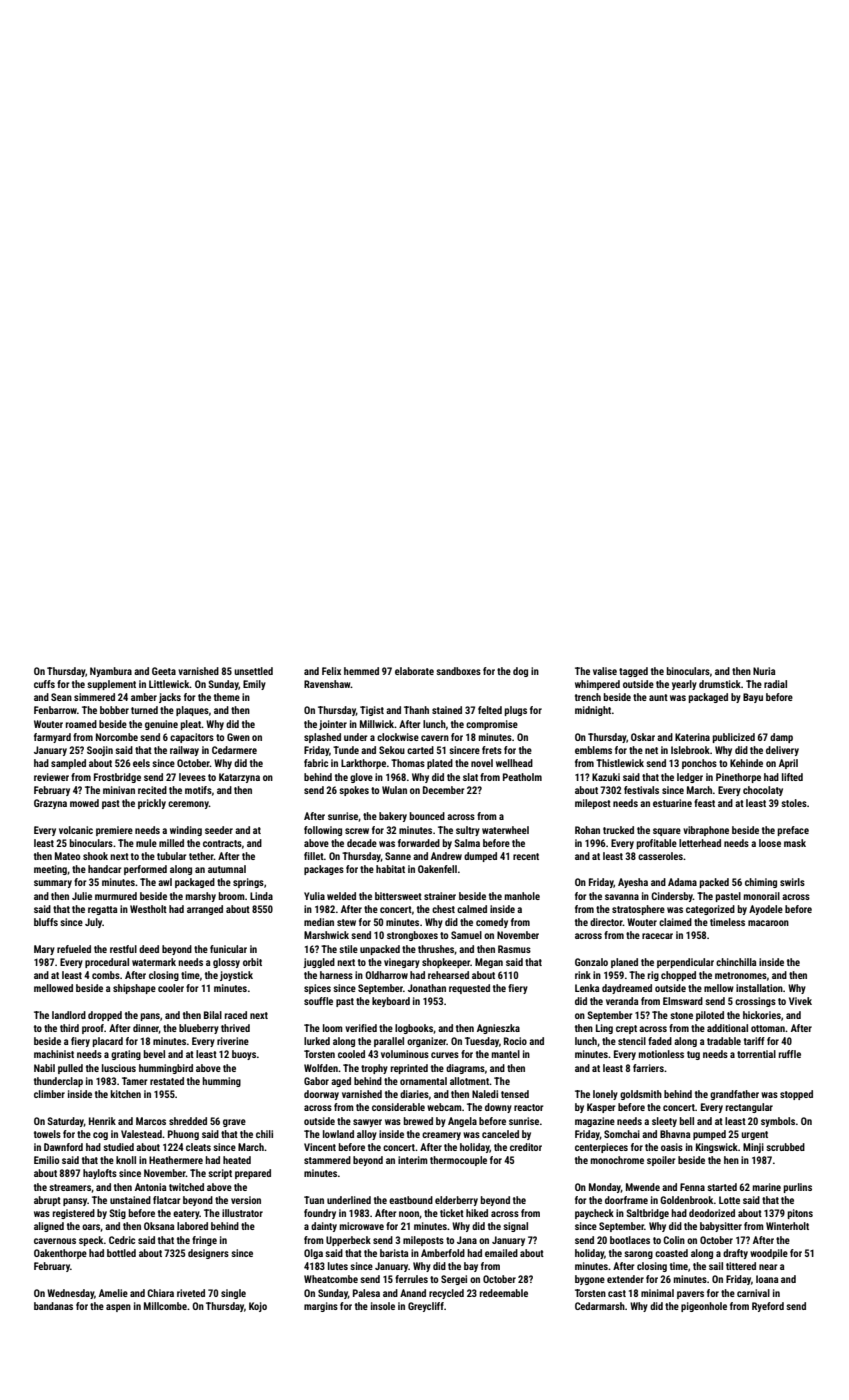  I want to click on felted, so click(490, 710).
